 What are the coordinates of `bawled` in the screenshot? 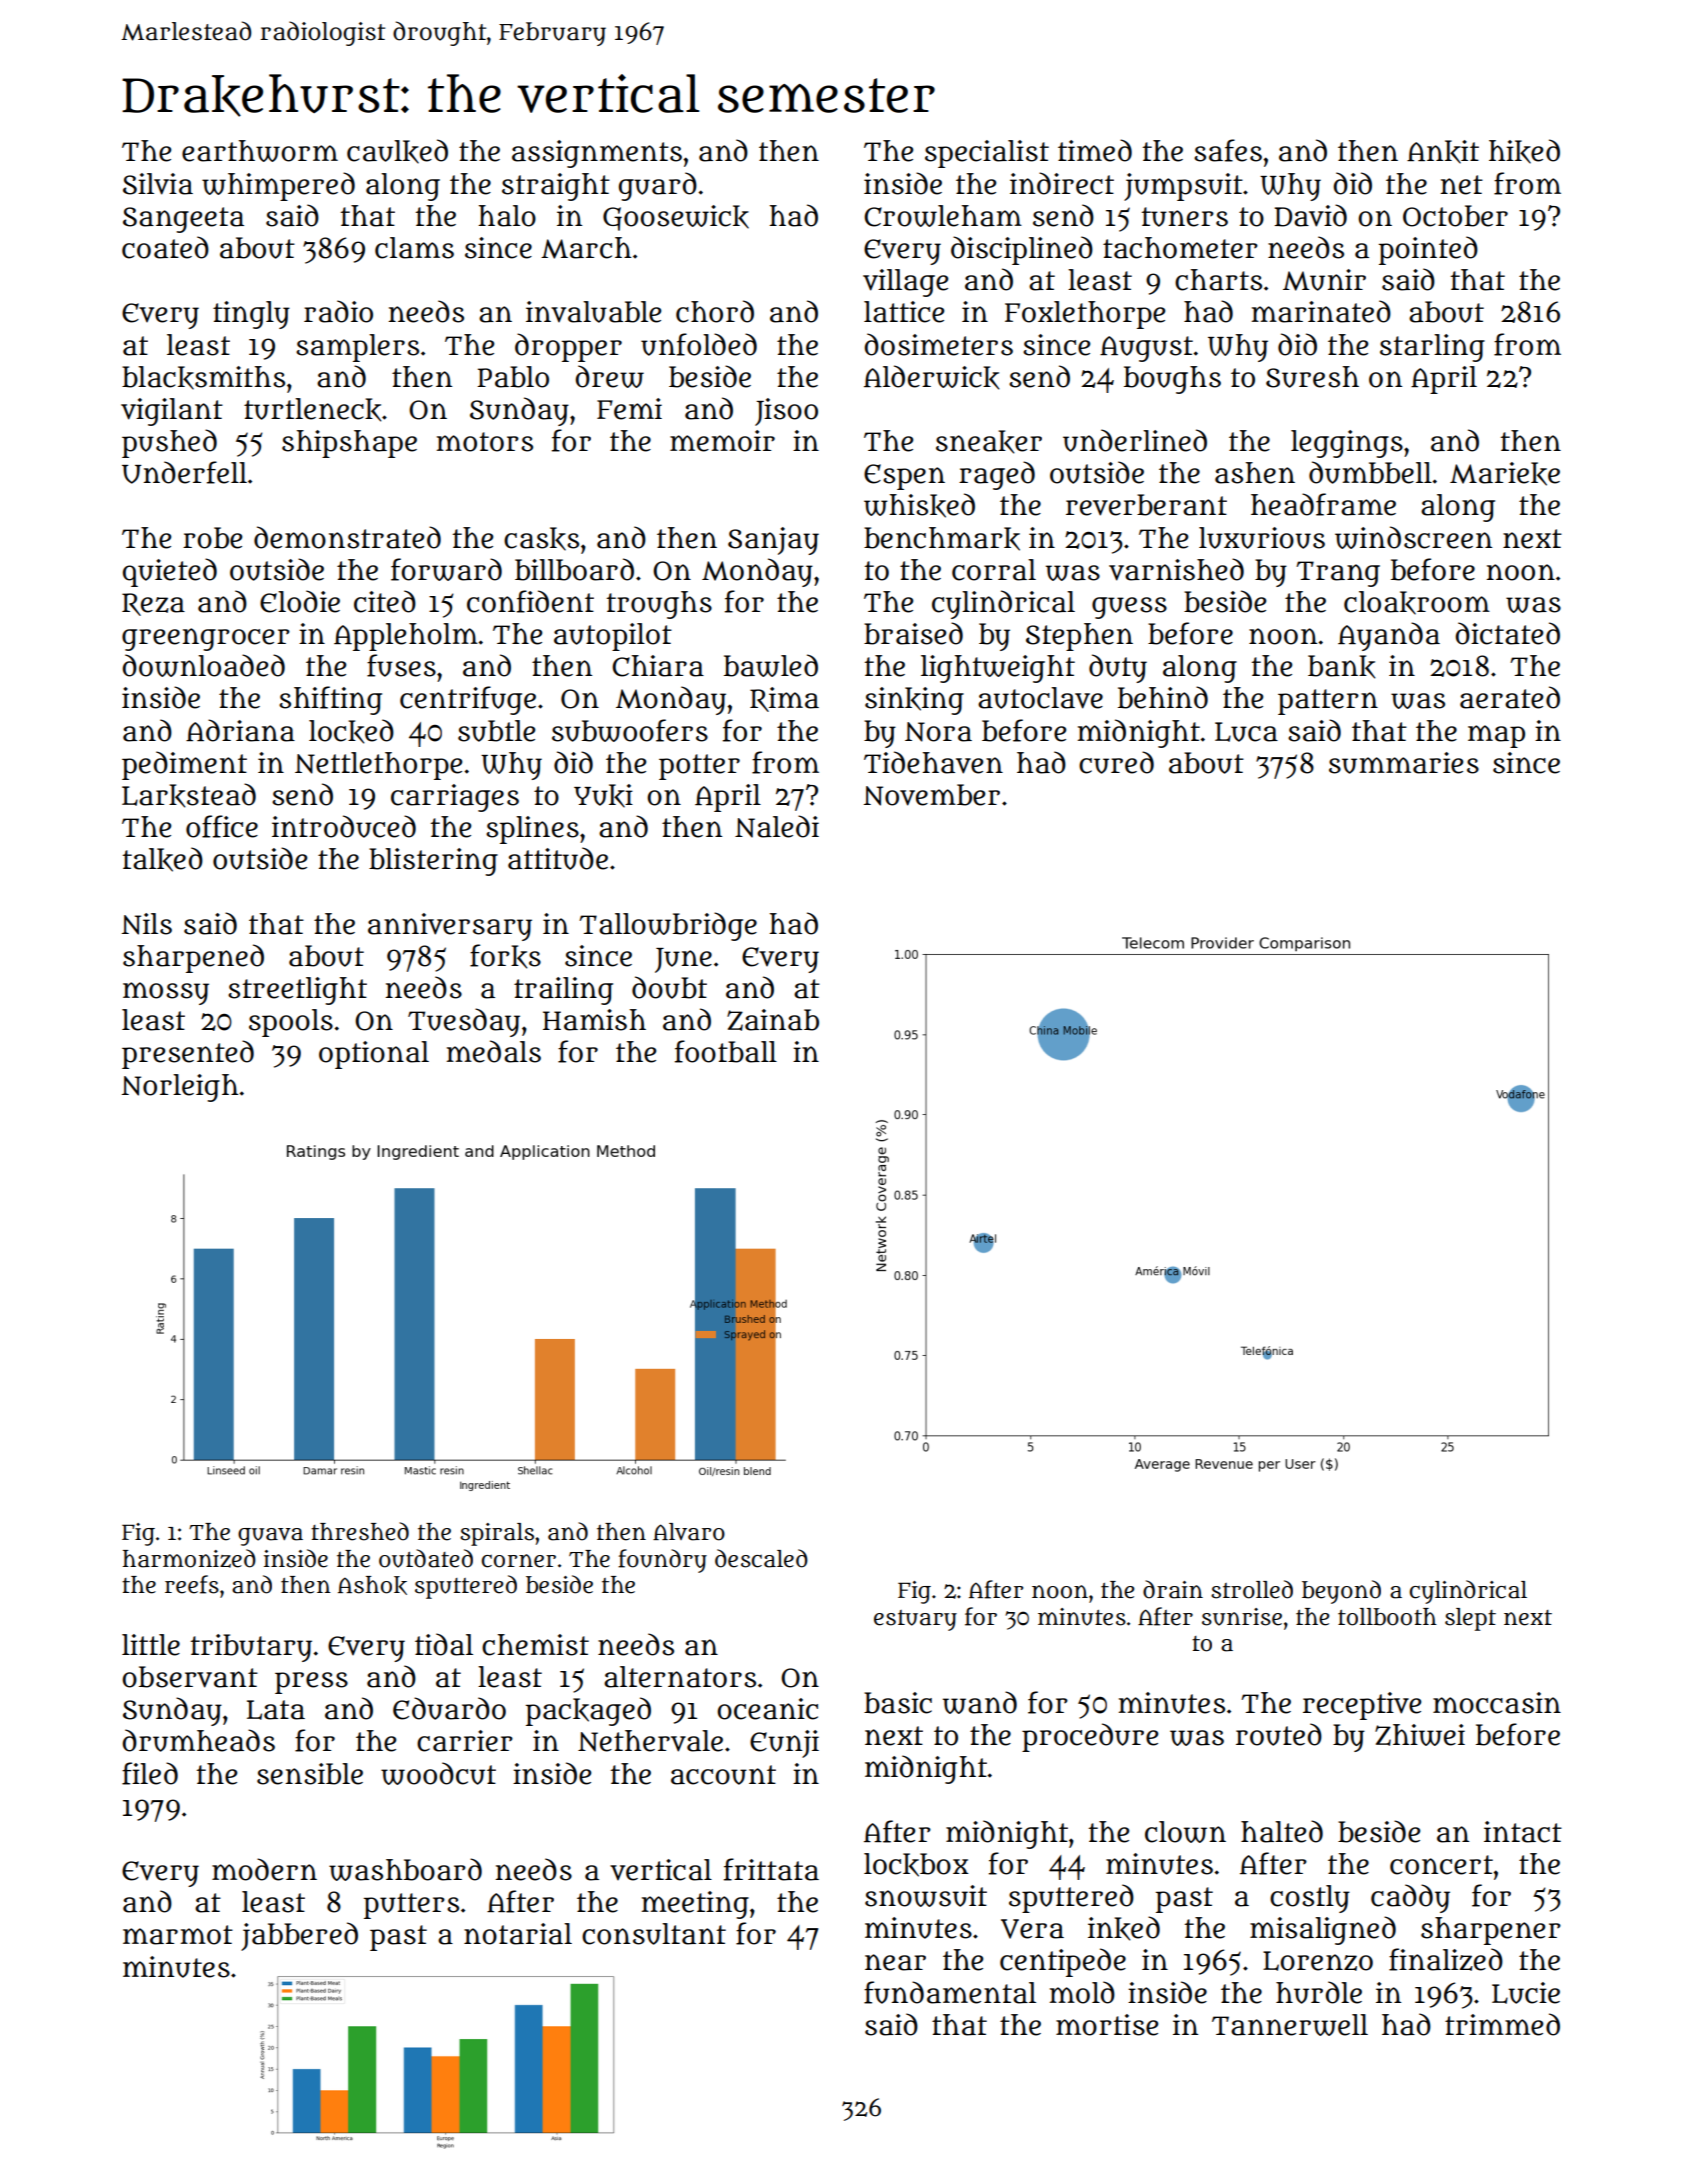 It's located at (771, 665).
